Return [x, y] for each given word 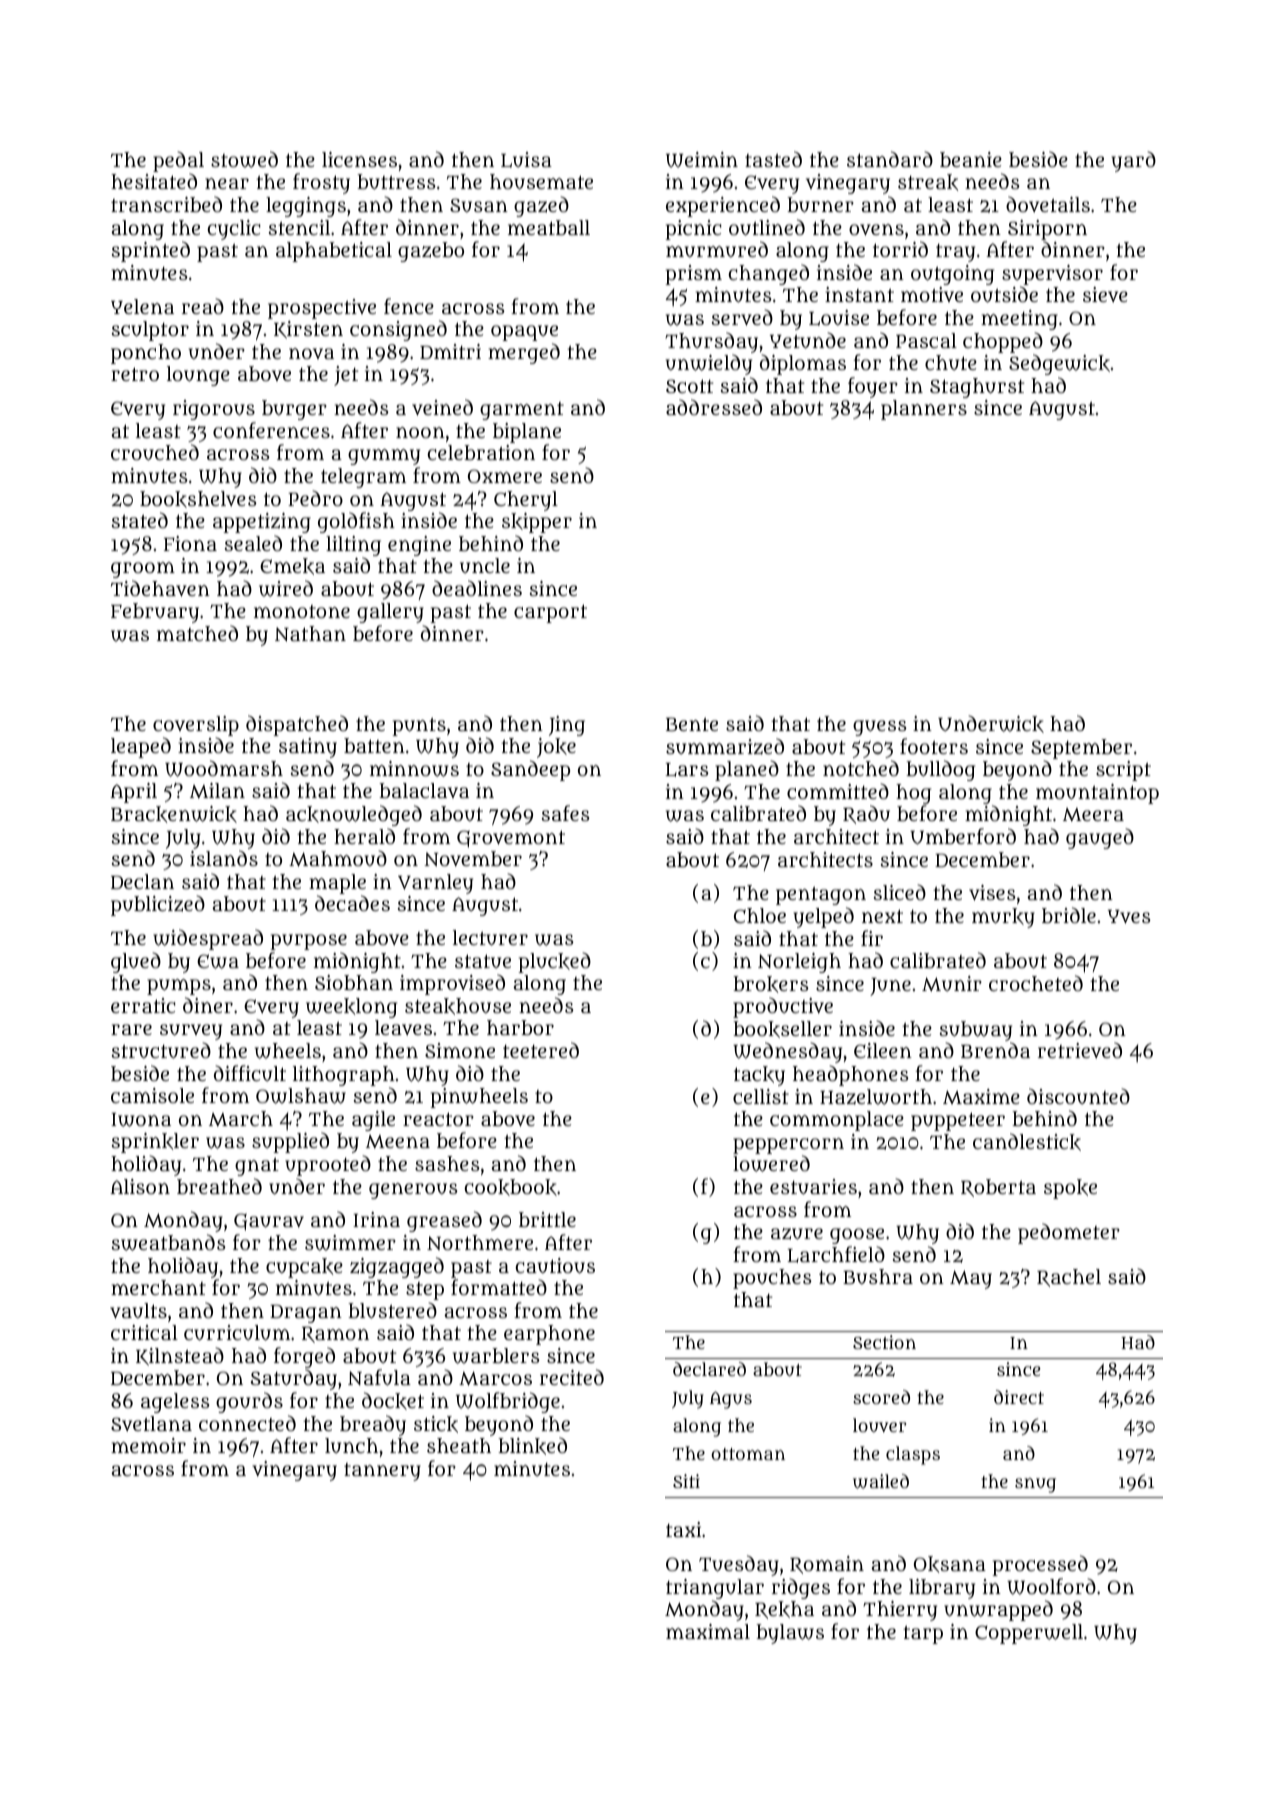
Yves [1129, 917]
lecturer [490, 938]
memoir [148, 1445]
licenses [359, 159]
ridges [801, 1588]
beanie [971, 159]
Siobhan [354, 982]
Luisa [526, 160]
